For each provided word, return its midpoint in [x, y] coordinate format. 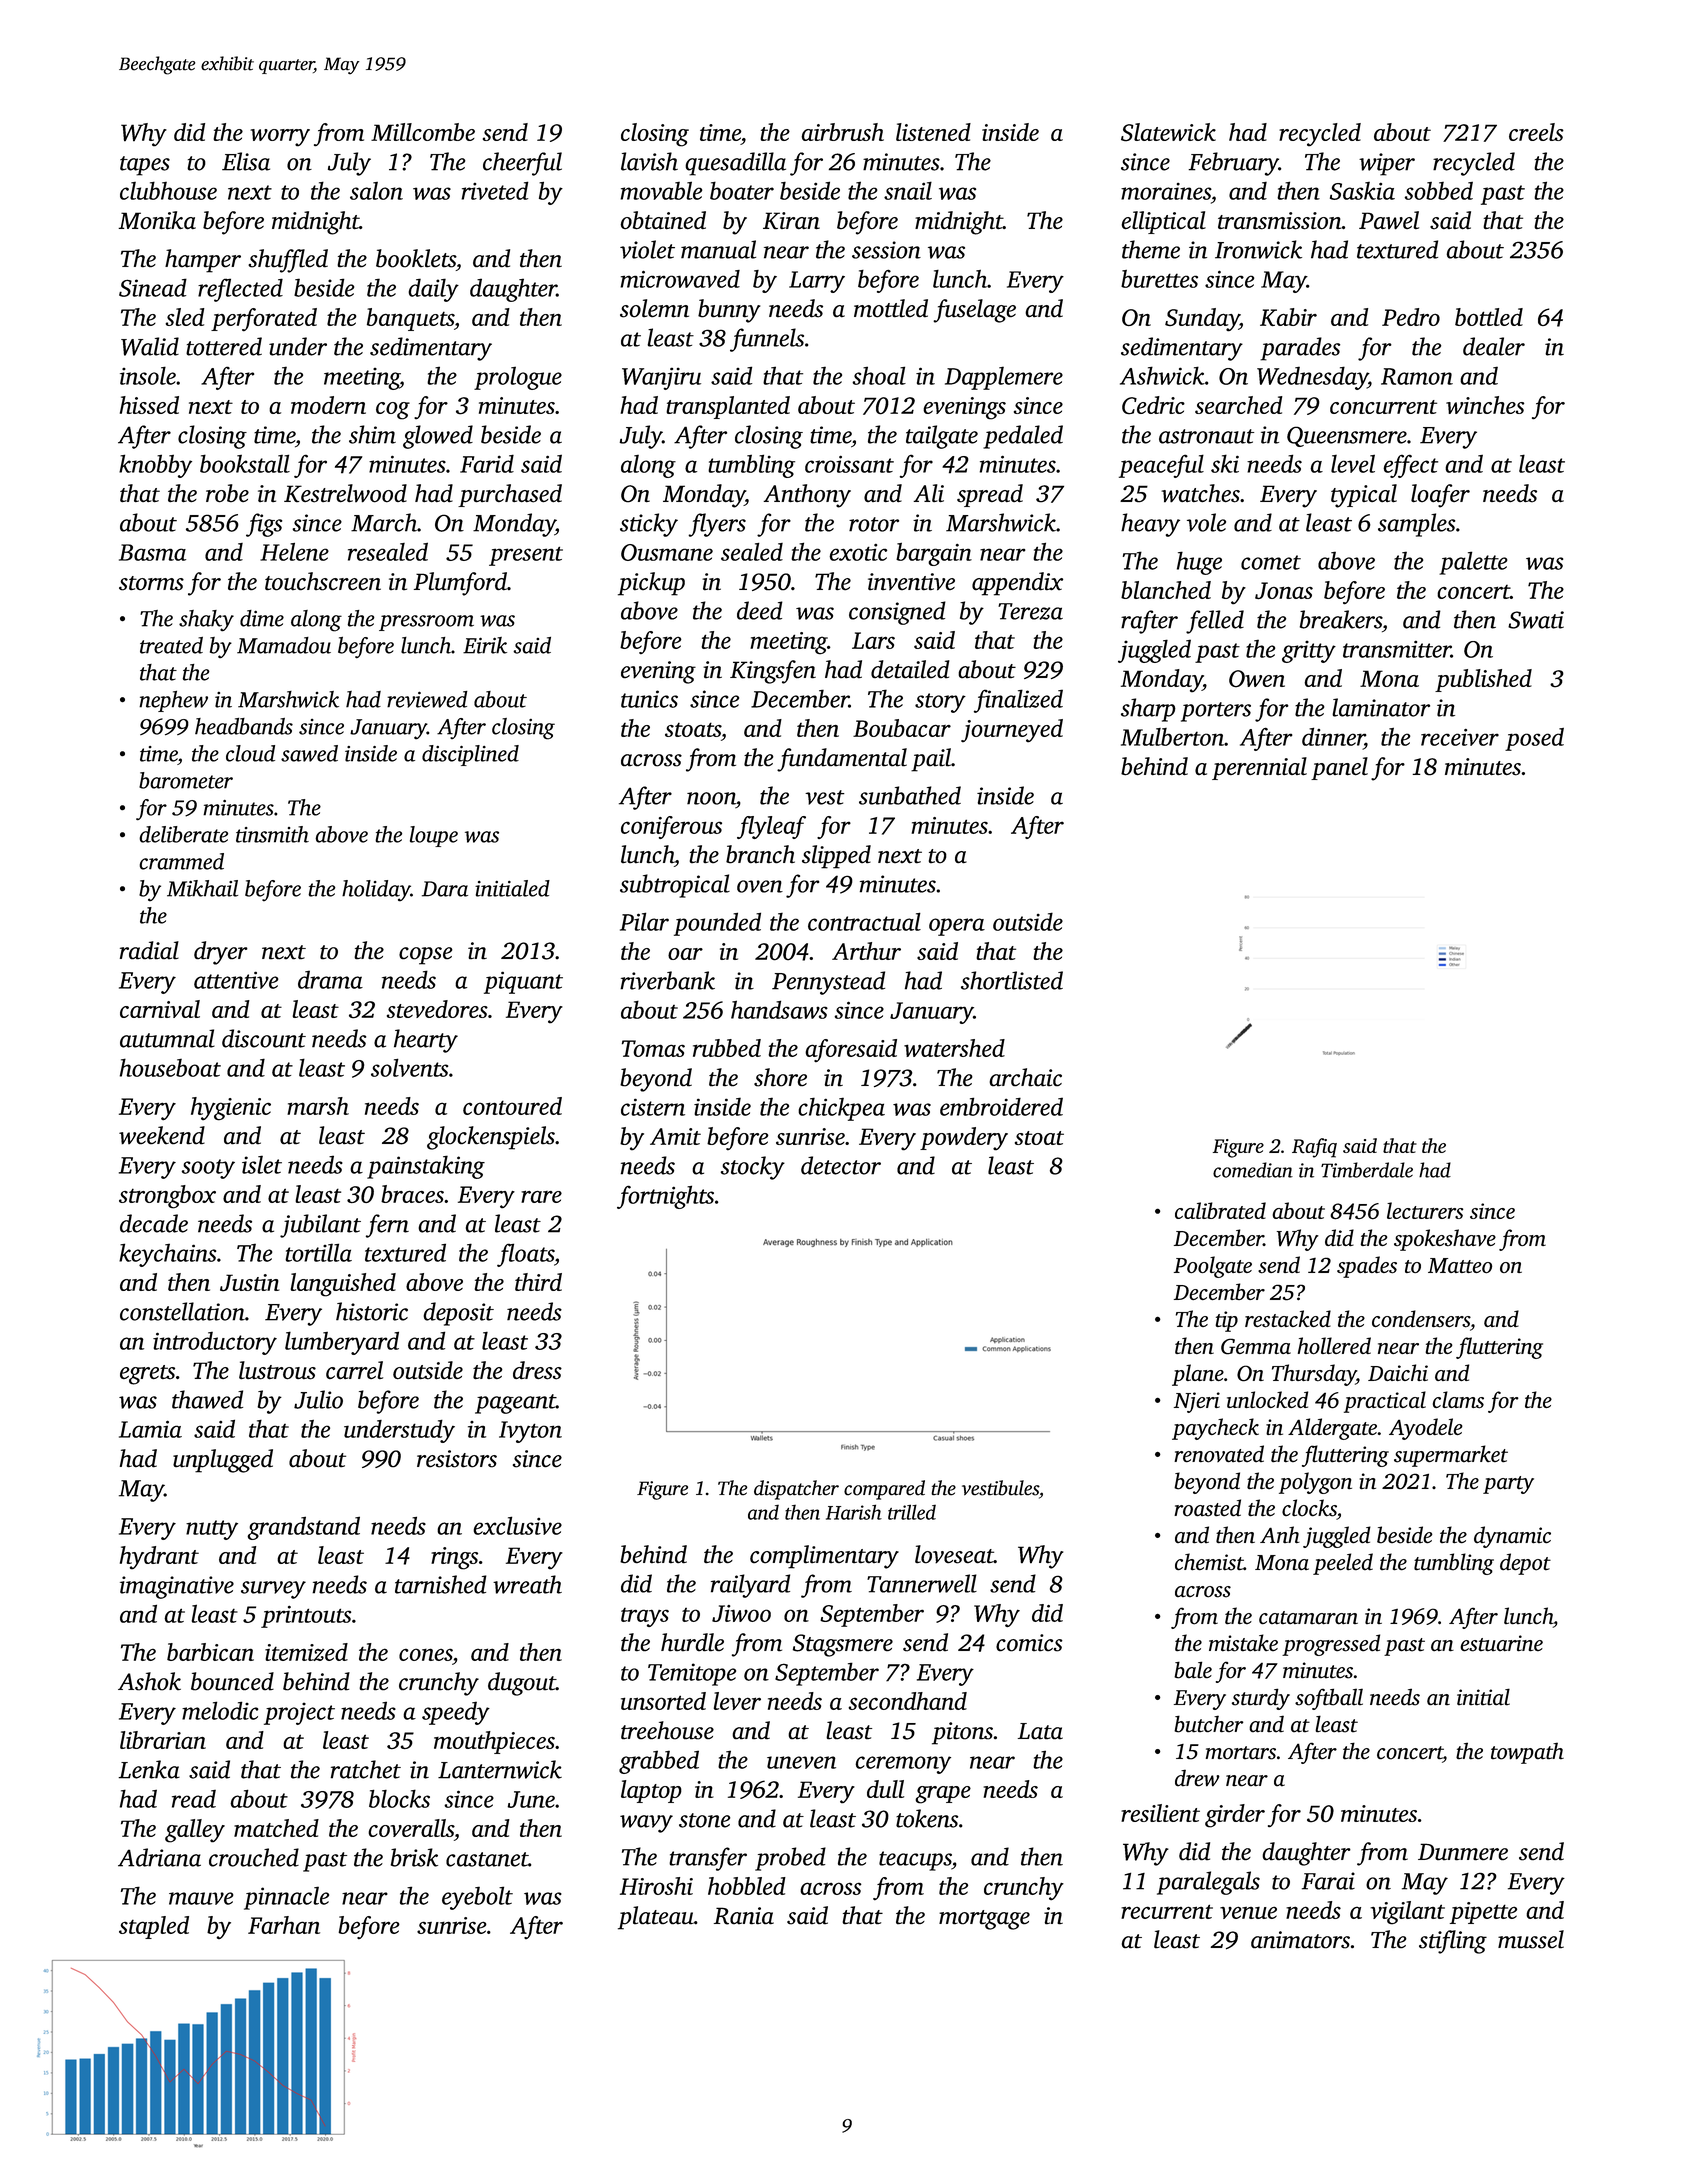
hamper [203, 261]
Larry [817, 282]
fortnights [665, 1197]
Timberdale [1367, 1170]
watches [1200, 493]
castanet [487, 1859]
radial [149, 950]
